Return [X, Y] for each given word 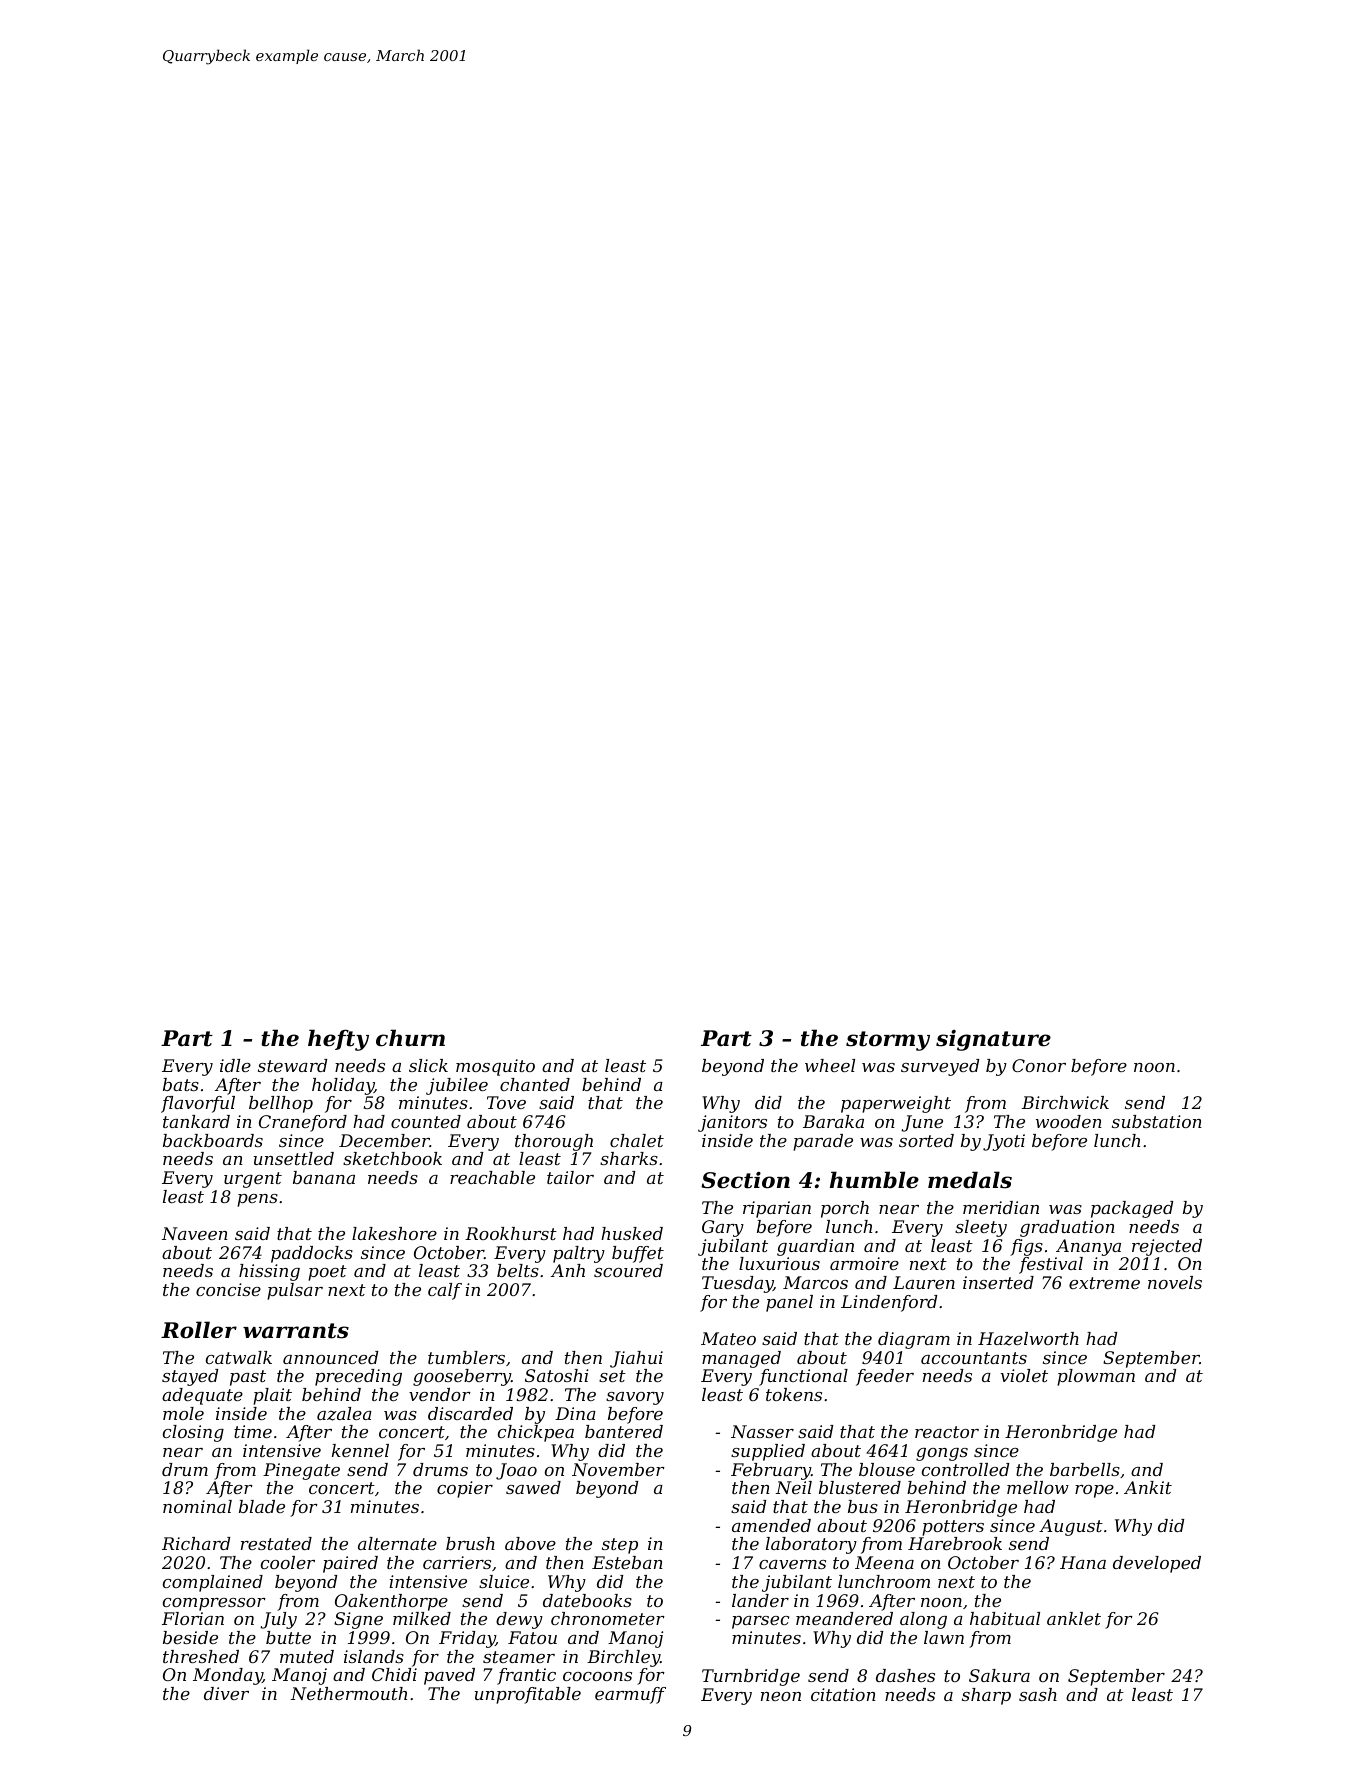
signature [993, 1040]
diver [226, 1693]
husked [632, 1233]
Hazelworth [1028, 1339]
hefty [338, 1040]
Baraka [833, 1121]
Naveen [195, 1233]
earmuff [630, 1695]
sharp [986, 1696]
